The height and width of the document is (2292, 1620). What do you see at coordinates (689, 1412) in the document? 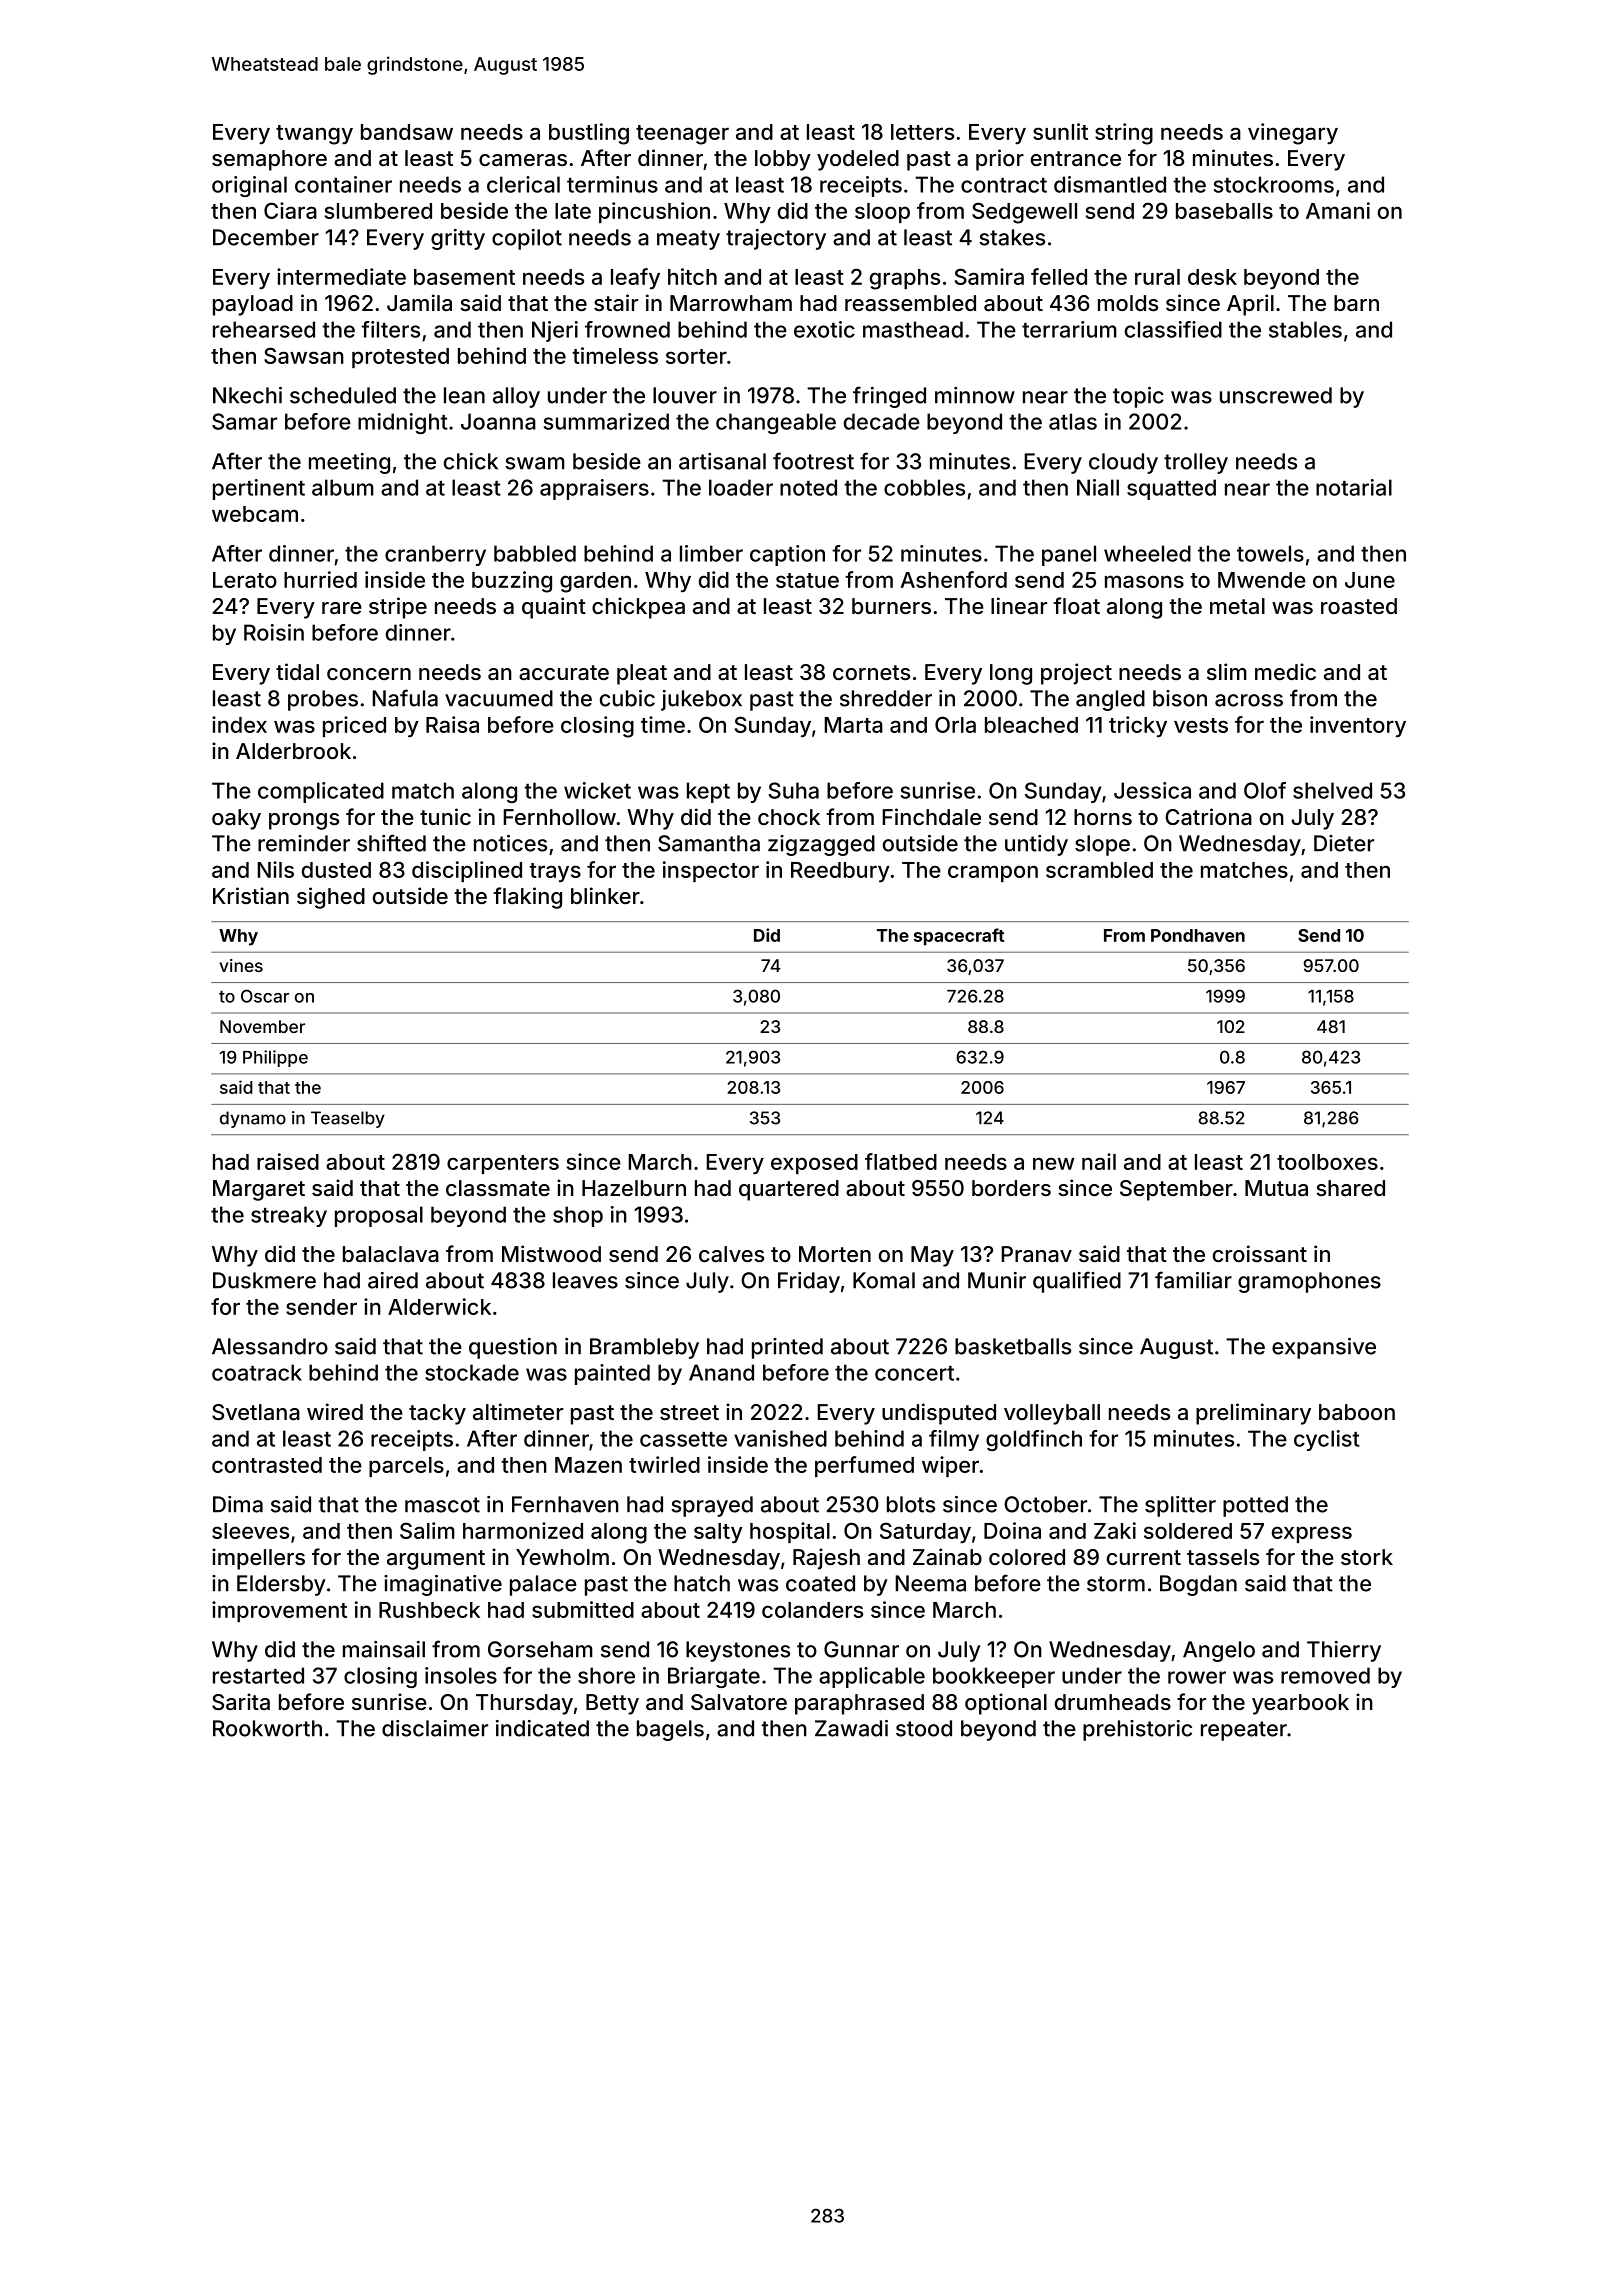
I see `street` at bounding box center [689, 1412].
